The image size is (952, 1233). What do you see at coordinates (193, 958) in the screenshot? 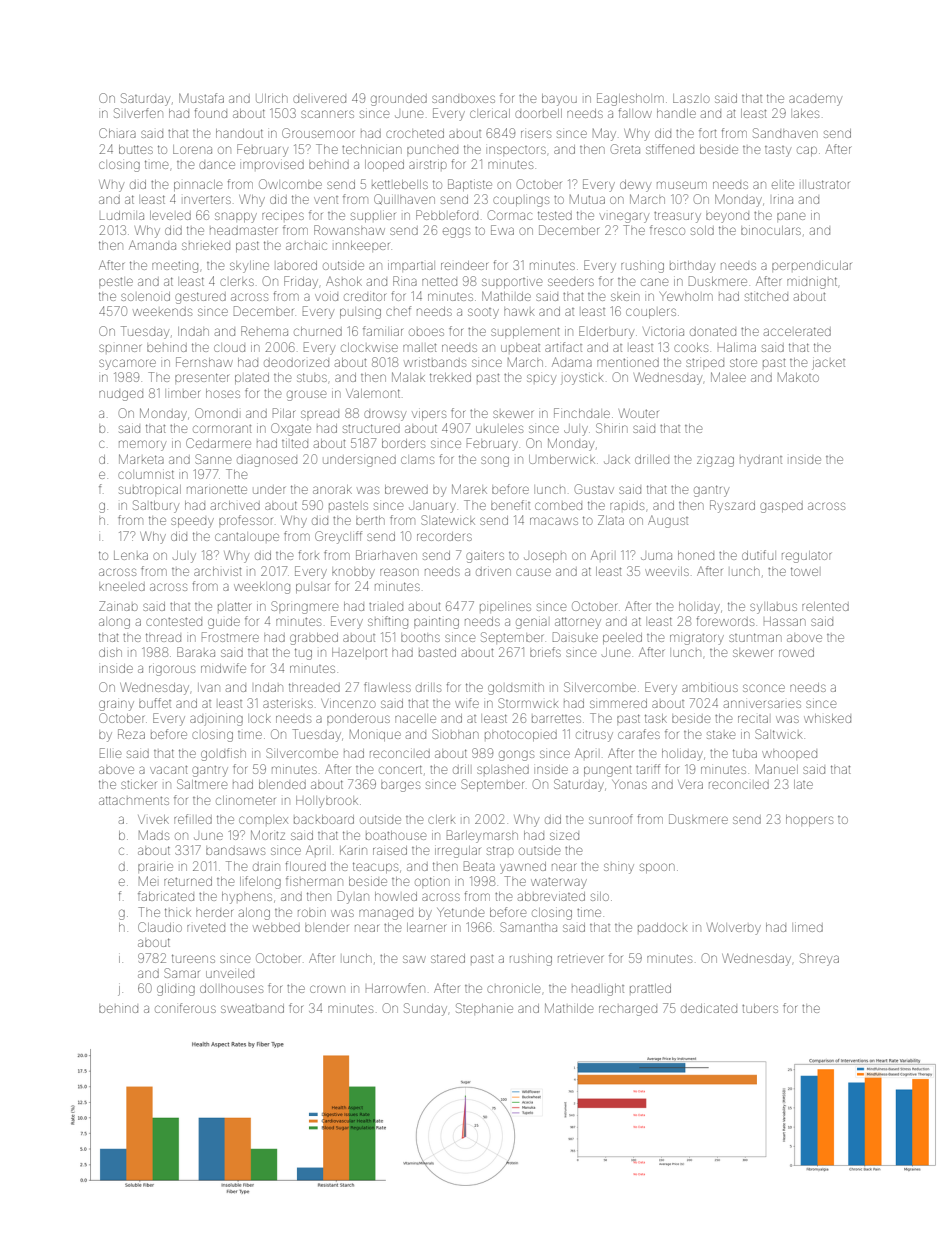
I see `tureens` at bounding box center [193, 958].
